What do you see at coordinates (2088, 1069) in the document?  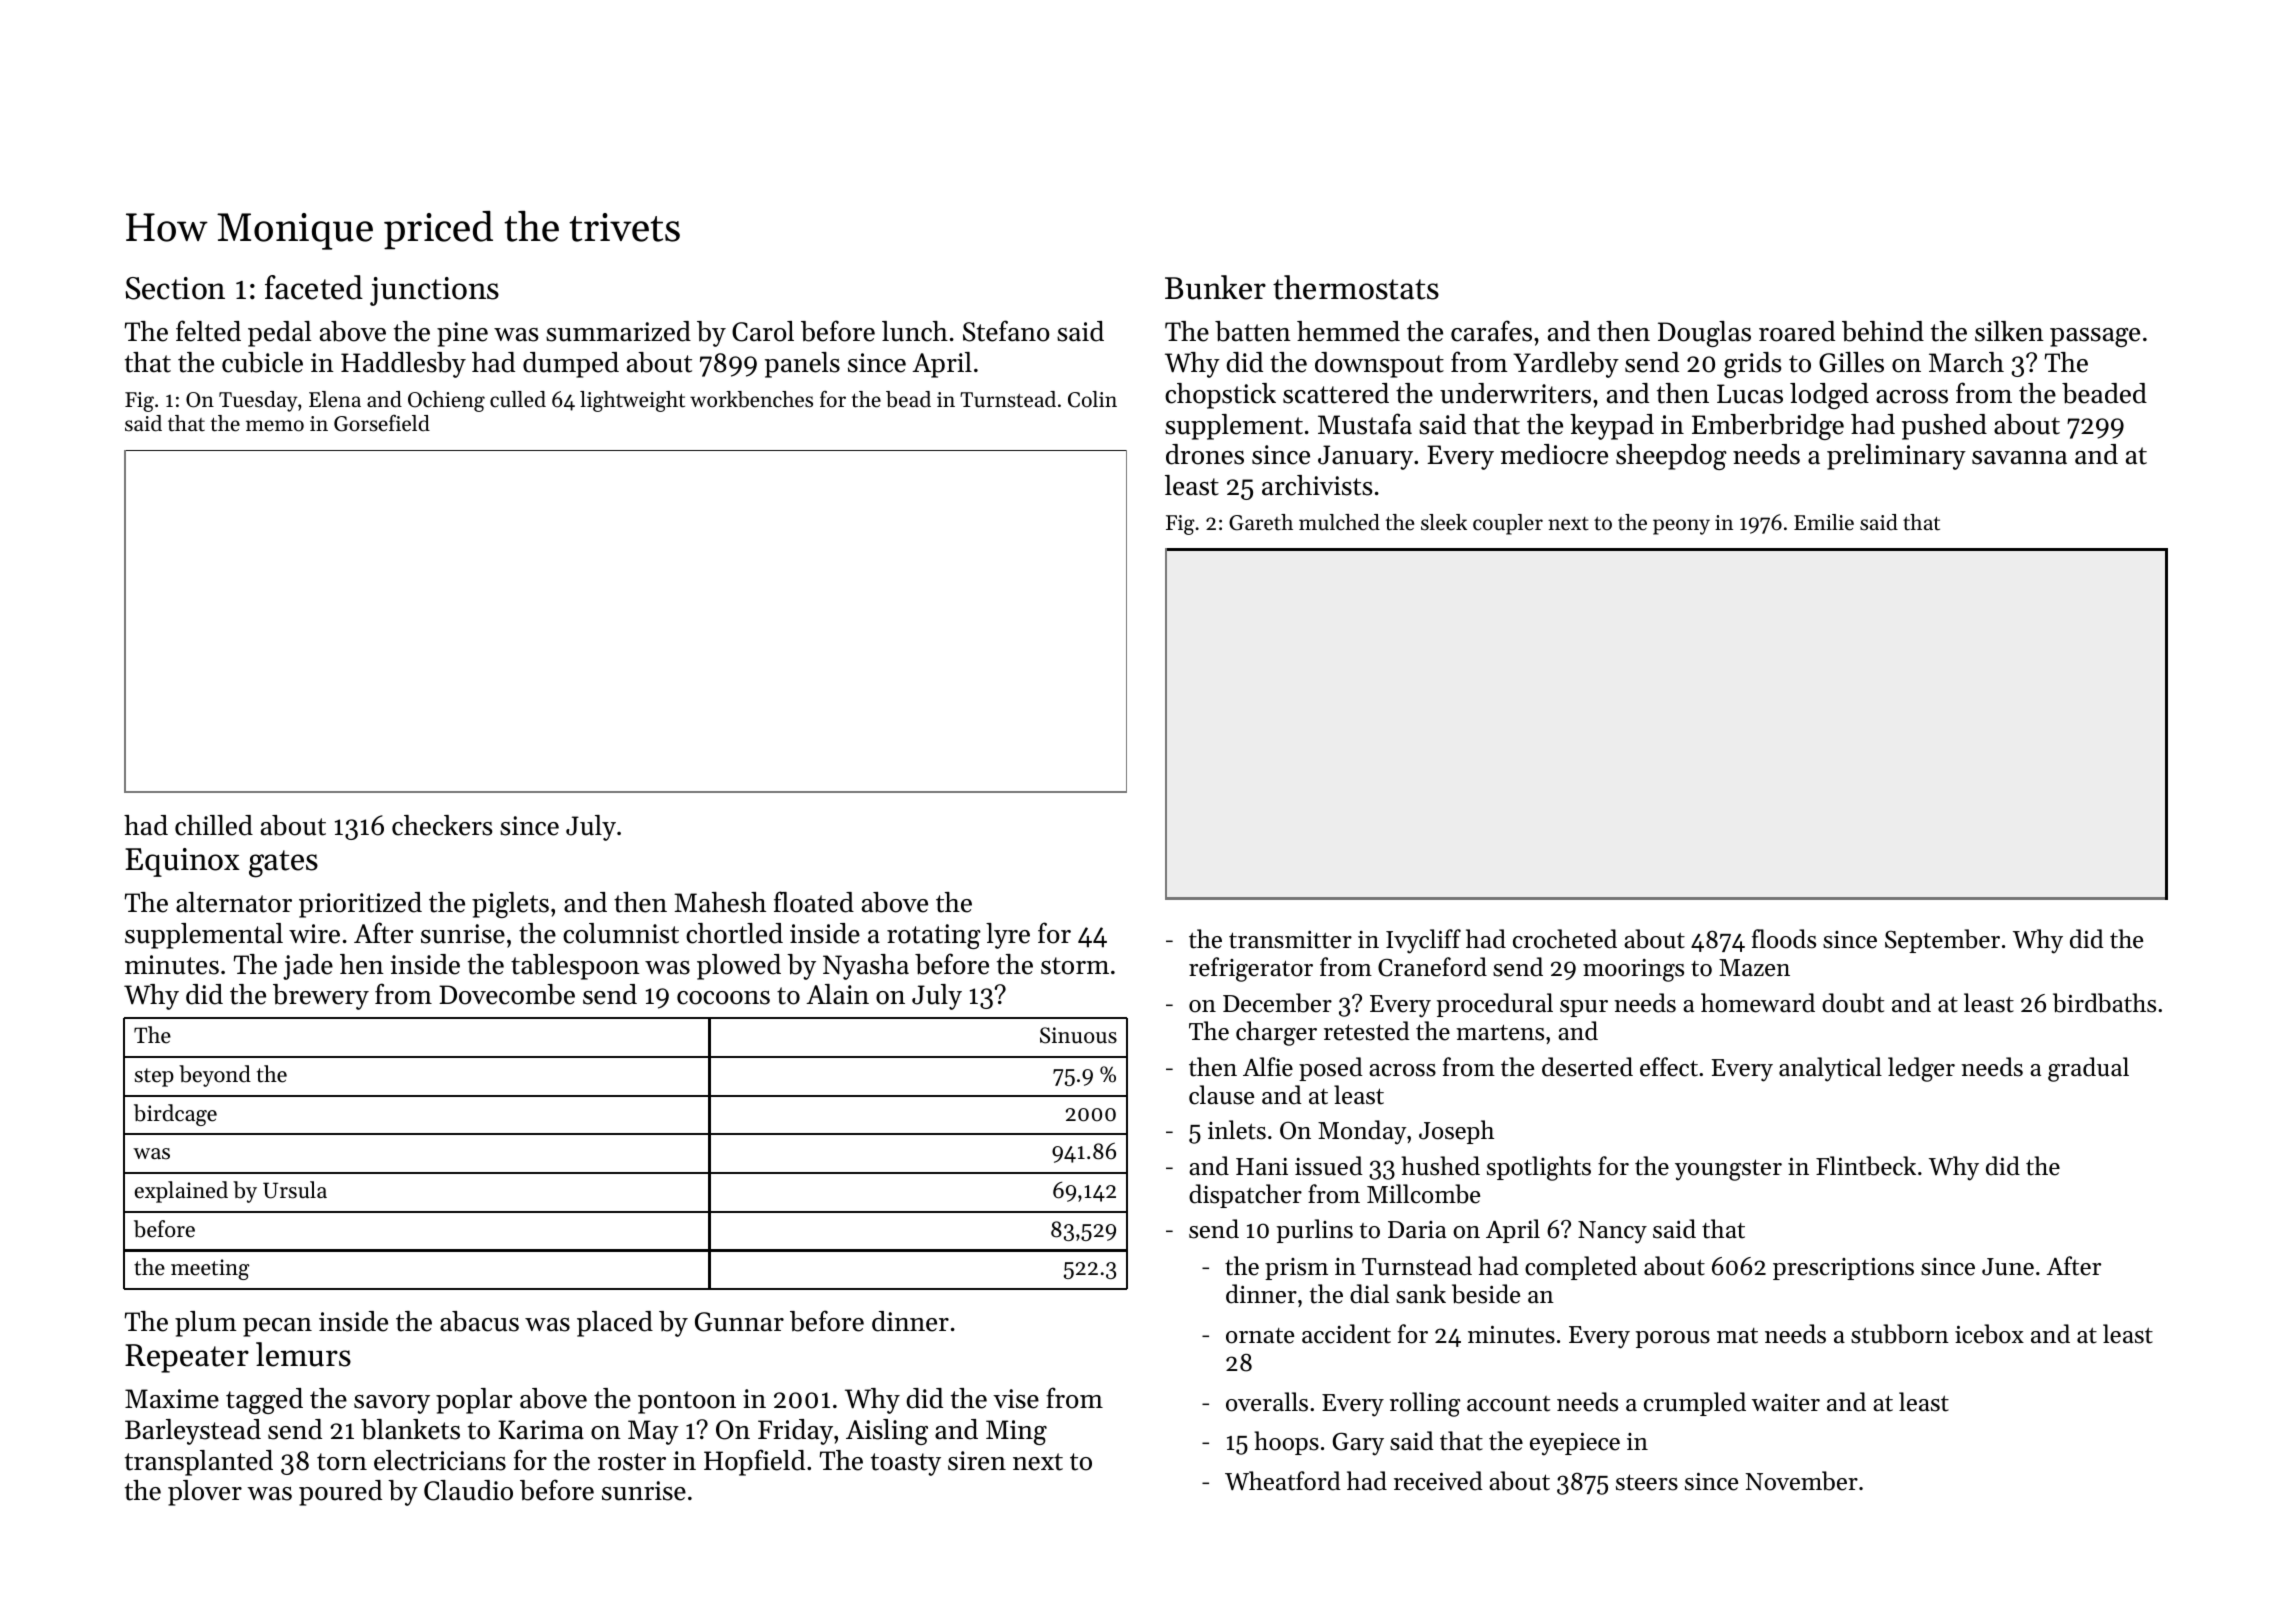 I see `gradual` at bounding box center [2088, 1069].
